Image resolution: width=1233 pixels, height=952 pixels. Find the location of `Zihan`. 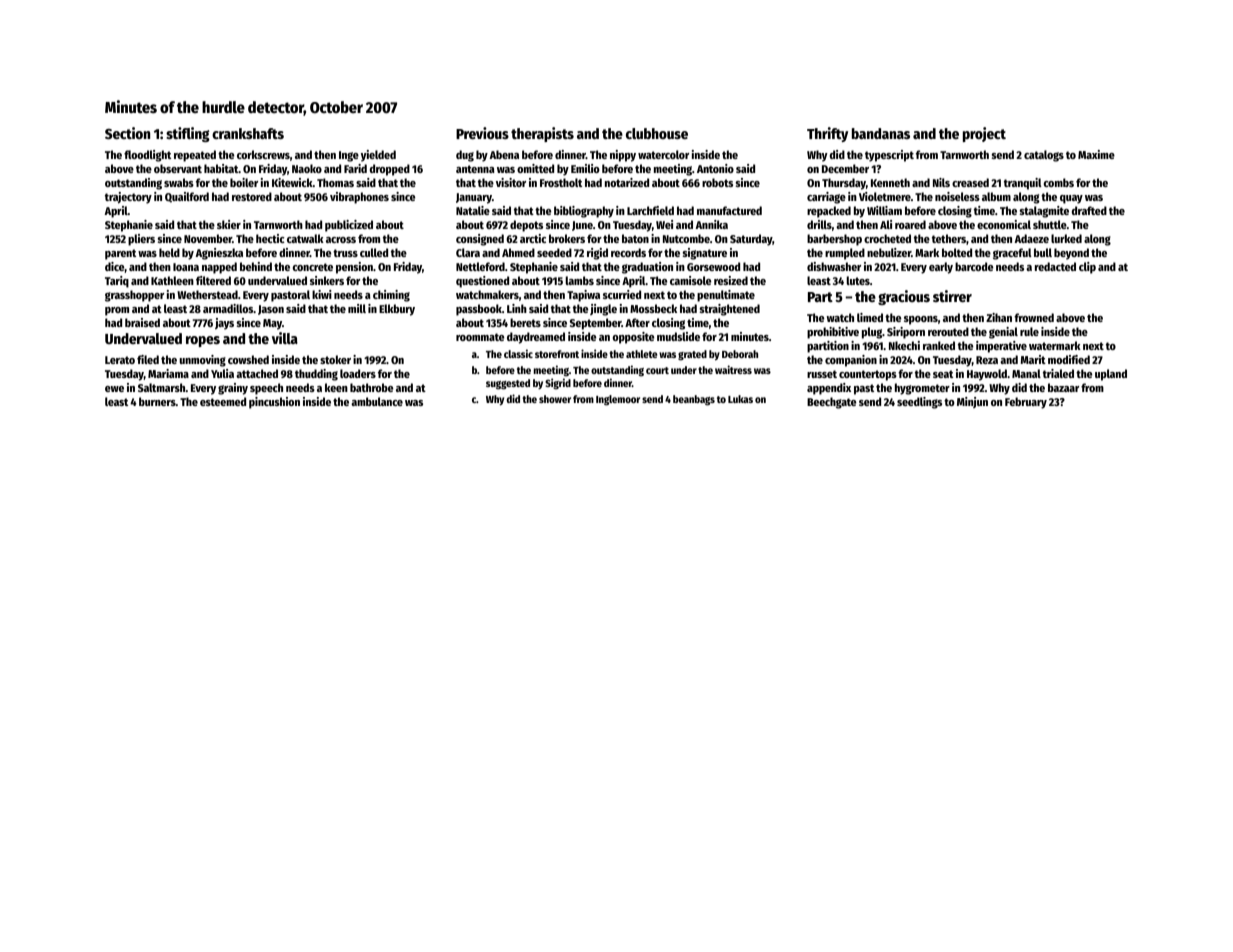

Zihan is located at coordinates (999, 317).
